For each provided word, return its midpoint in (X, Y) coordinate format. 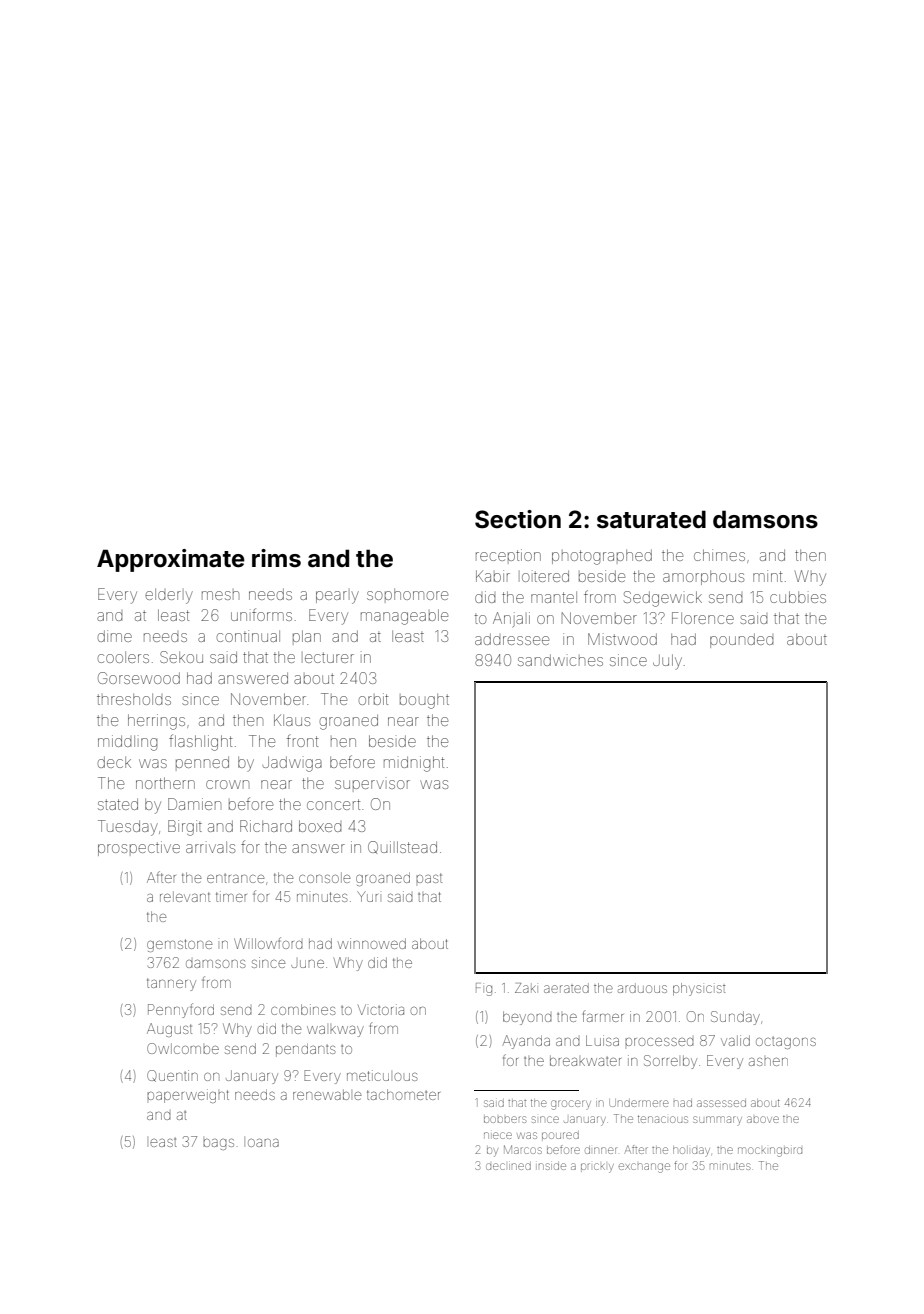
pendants (305, 1050)
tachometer (403, 1094)
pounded (742, 640)
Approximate (171, 560)
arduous (642, 988)
